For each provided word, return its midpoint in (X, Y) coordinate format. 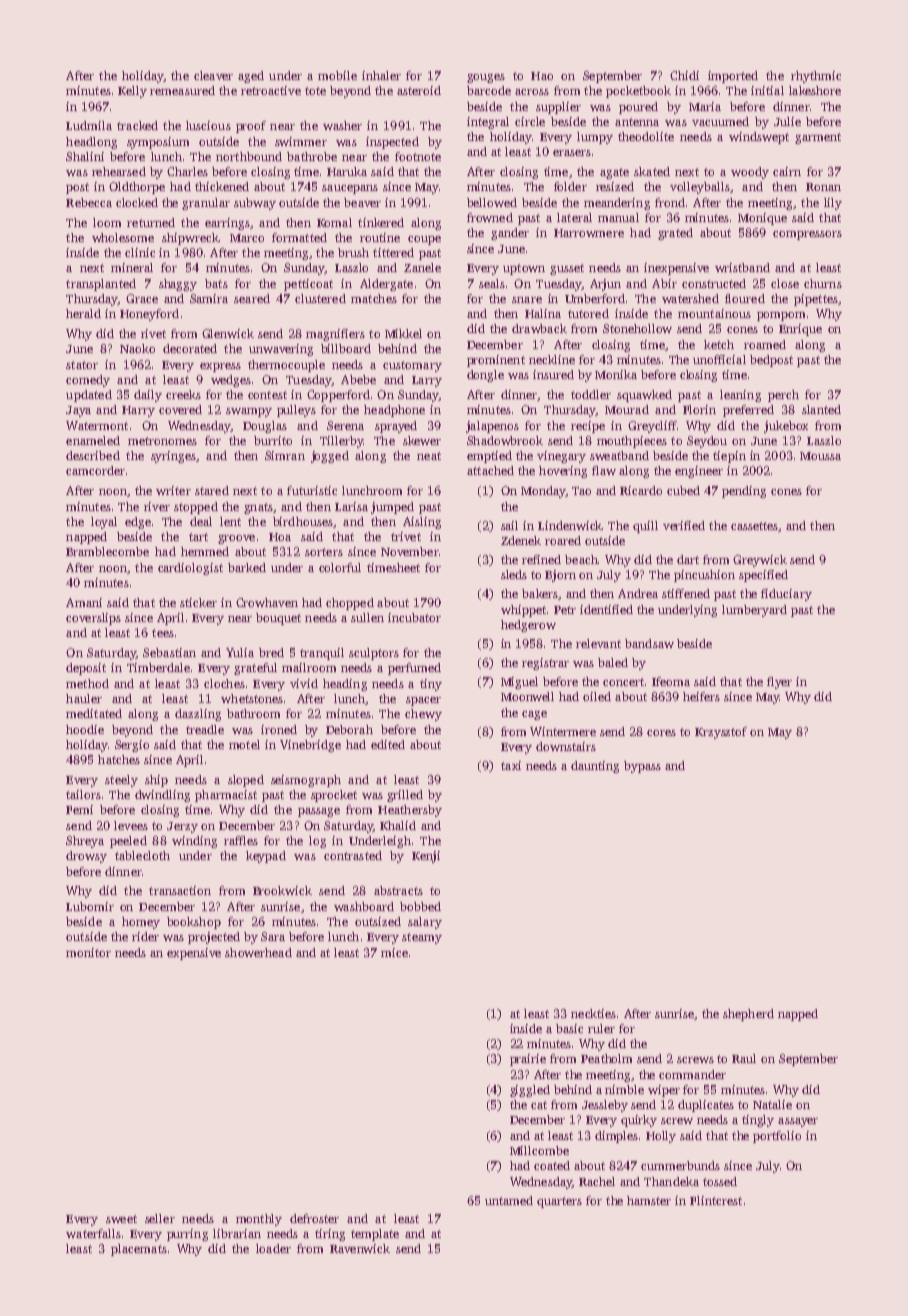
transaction (180, 890)
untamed (509, 1200)
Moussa (820, 456)
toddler (591, 394)
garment (818, 138)
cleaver (213, 75)
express (220, 367)
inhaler (381, 75)
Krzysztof (721, 733)
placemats (139, 1250)
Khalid (398, 825)
